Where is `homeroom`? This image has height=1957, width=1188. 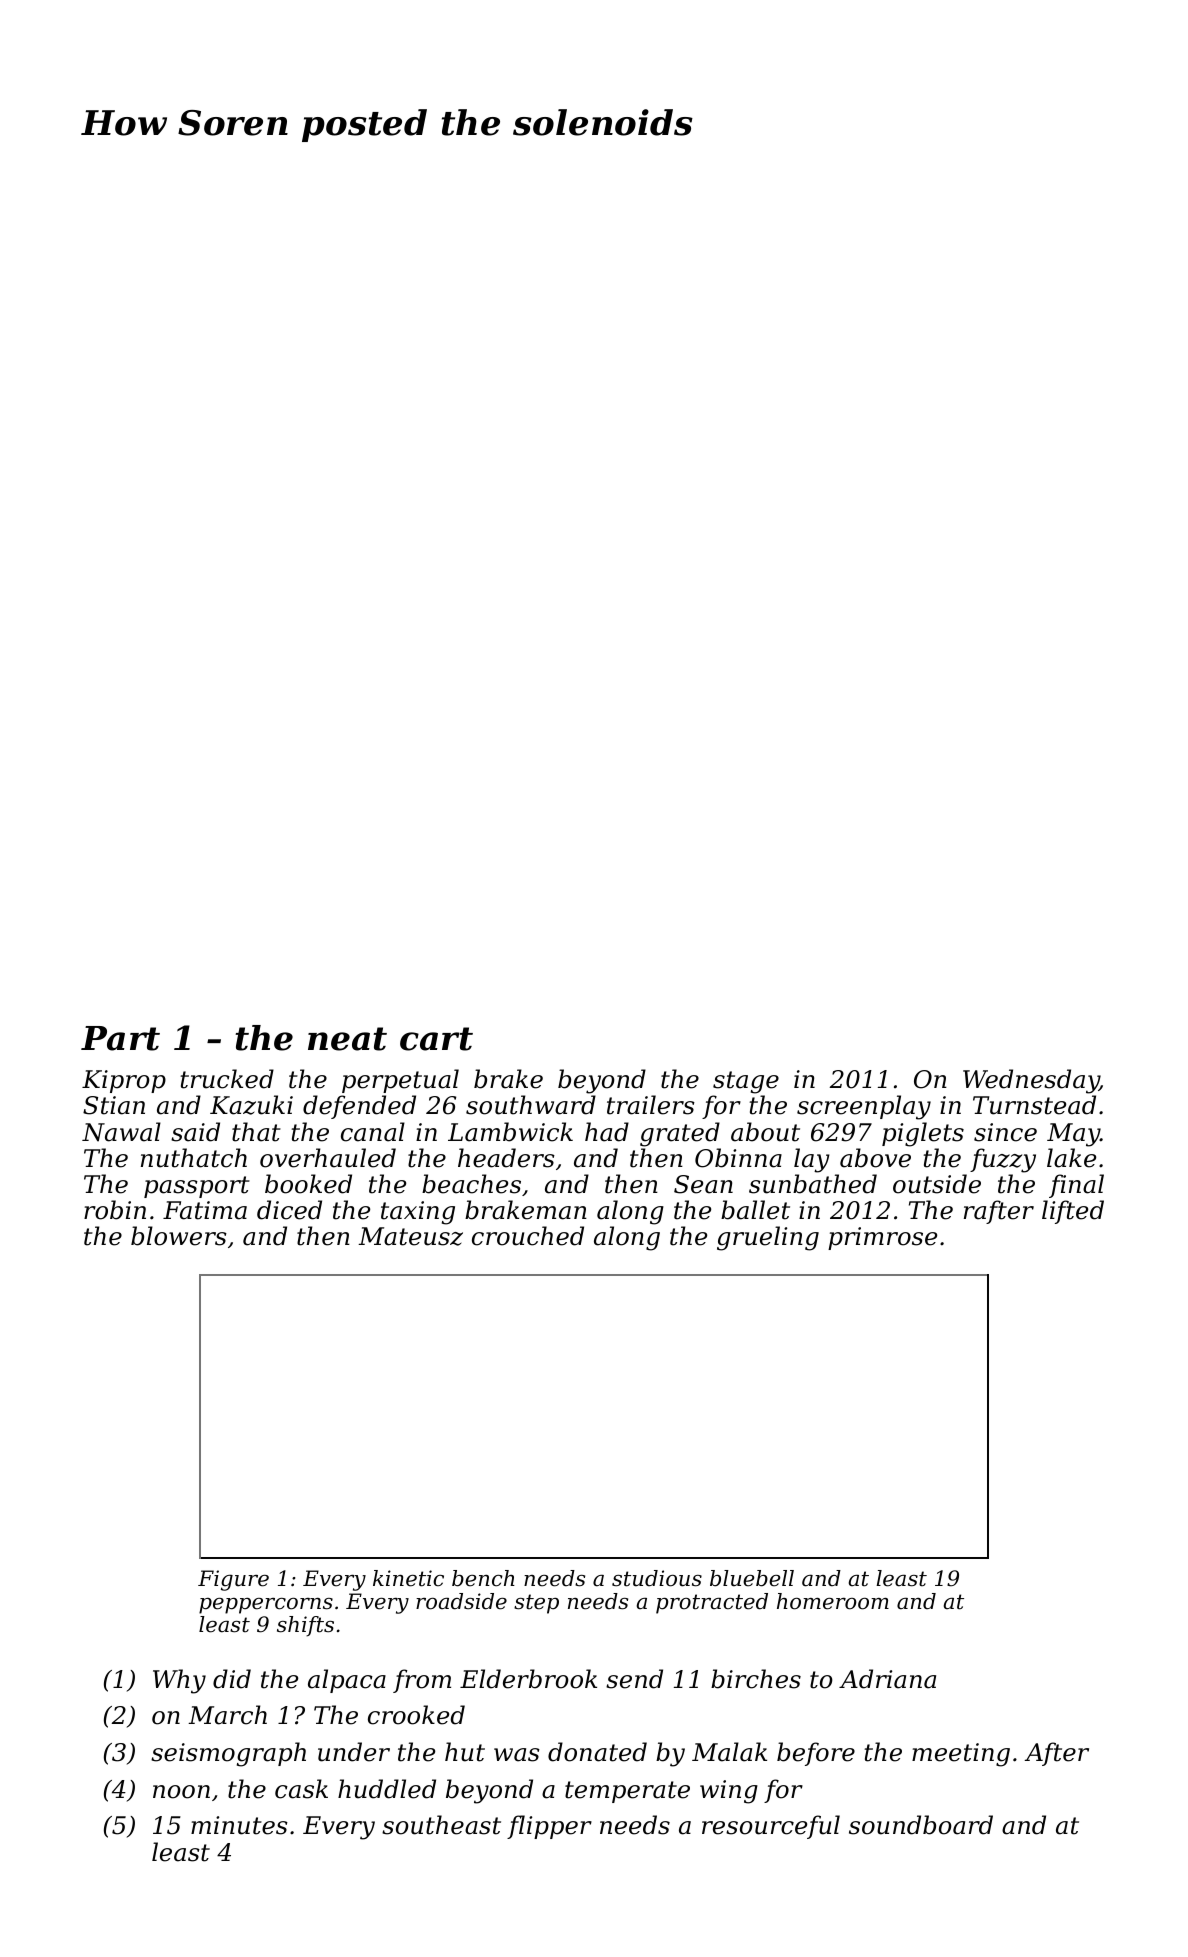
homeroom is located at coordinates (833, 1601).
